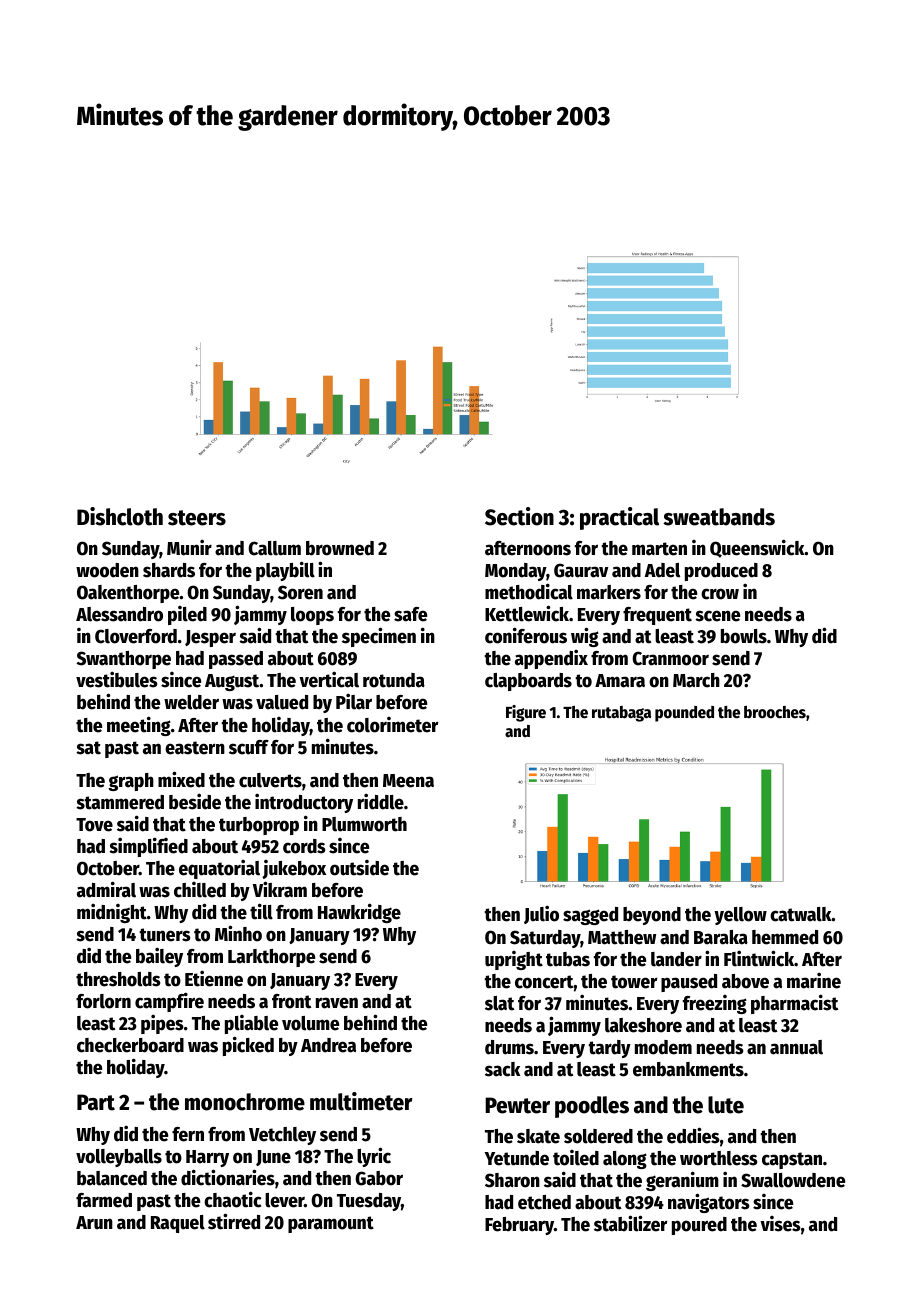  Describe the element at coordinates (197, 518) in the screenshot. I see `steers` at that location.
